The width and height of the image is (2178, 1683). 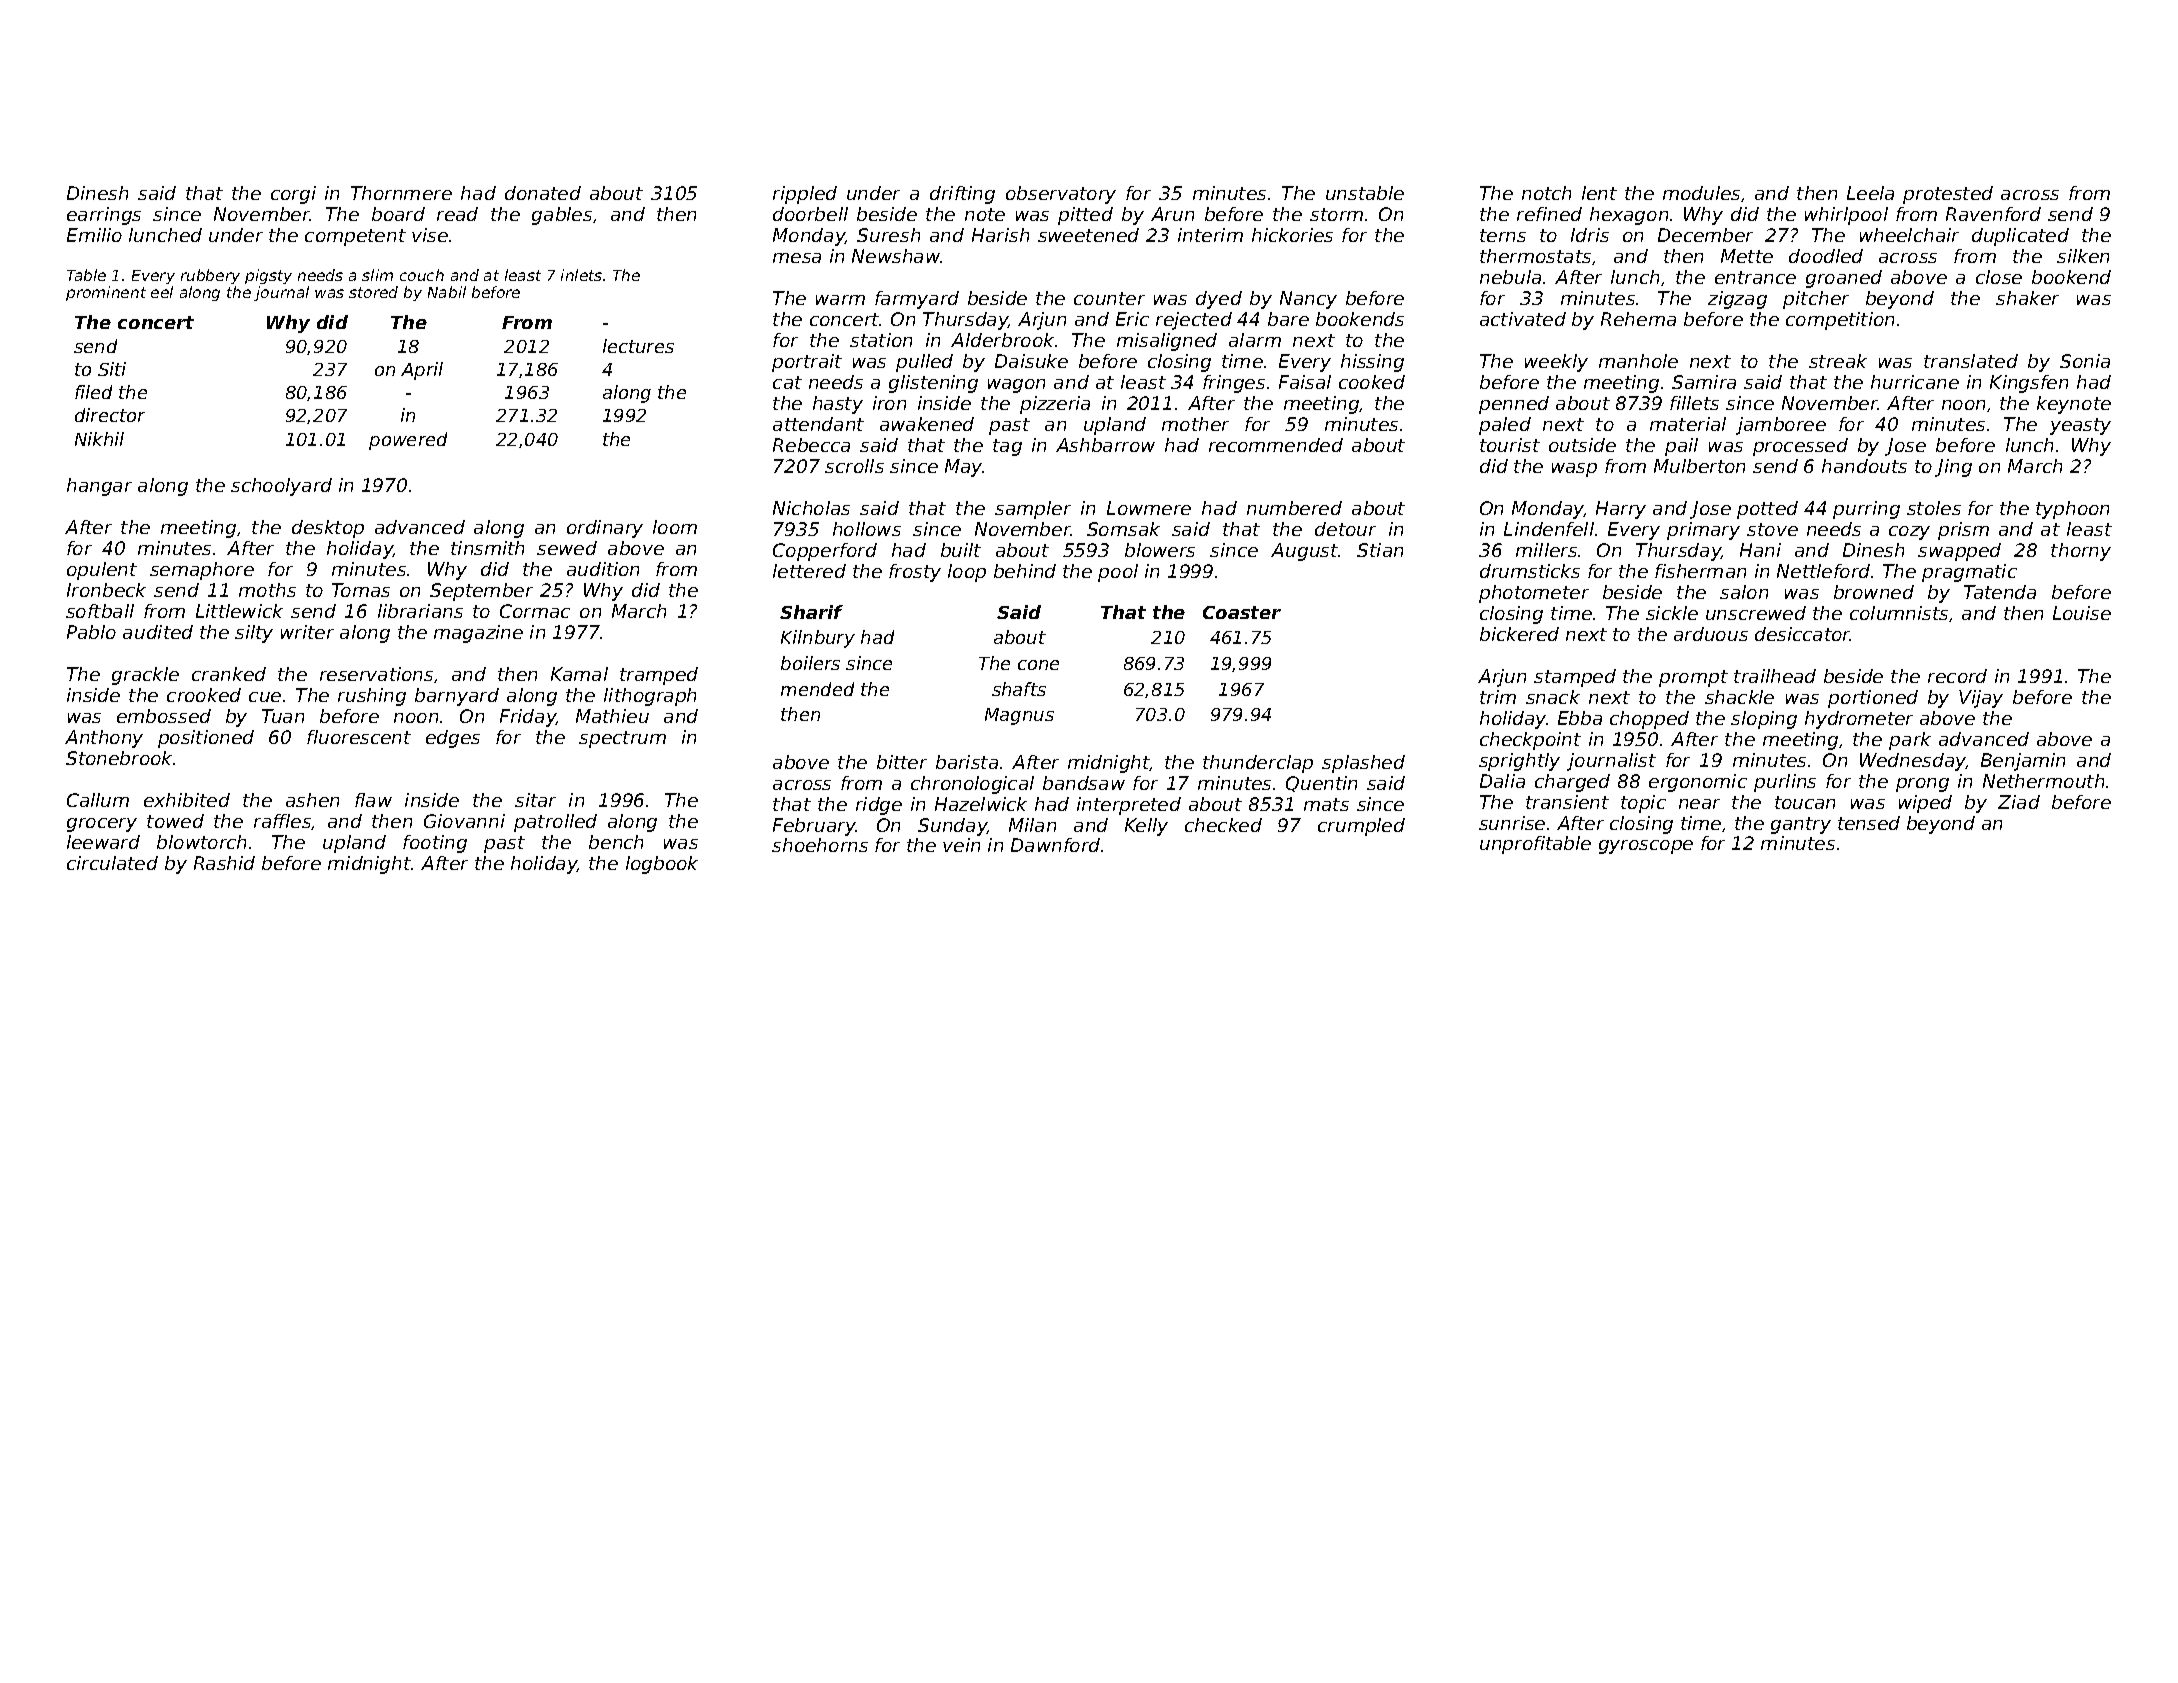 I want to click on shaker, so click(x=2027, y=298).
